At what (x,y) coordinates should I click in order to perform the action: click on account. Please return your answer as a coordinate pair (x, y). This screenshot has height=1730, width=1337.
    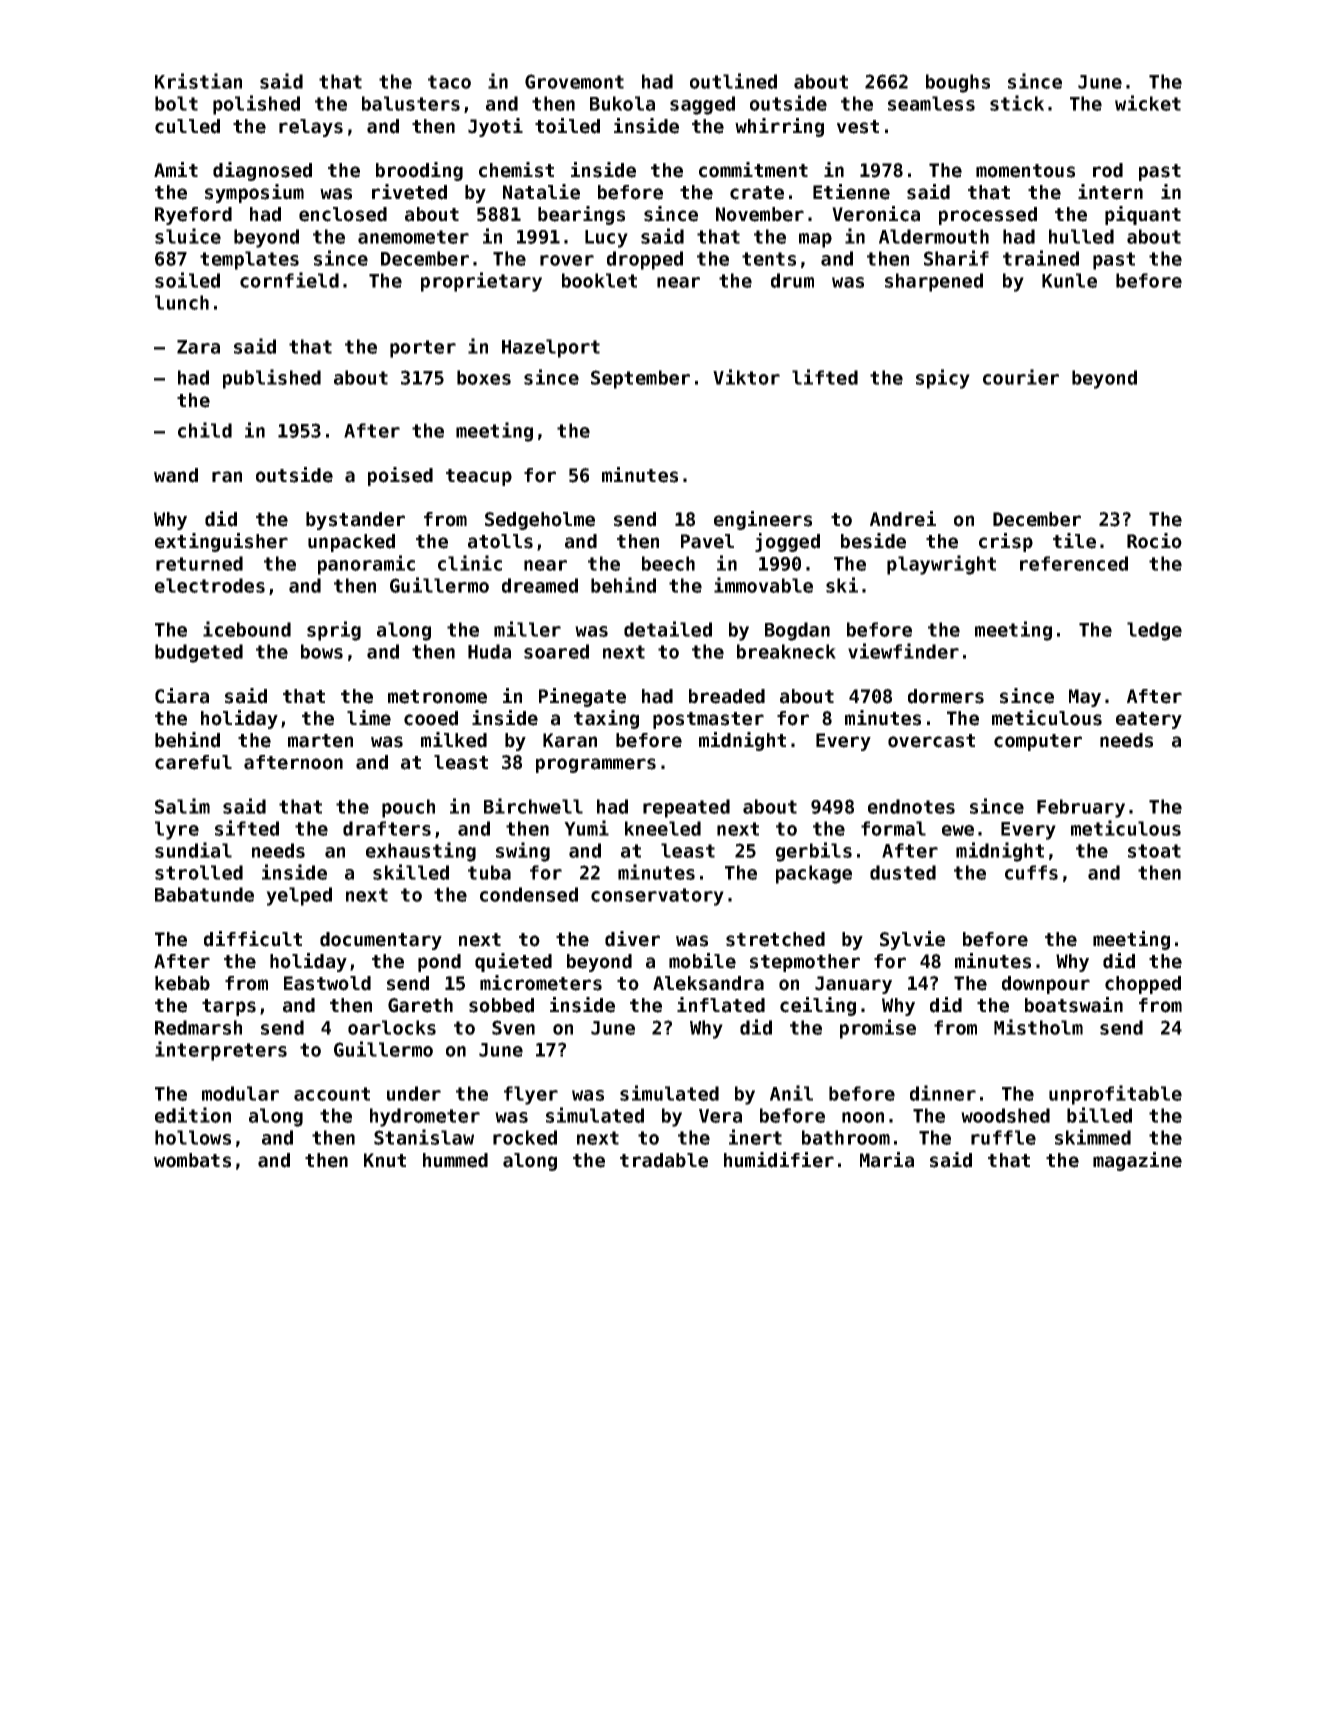
    Looking at the image, I should click on (332, 1094).
